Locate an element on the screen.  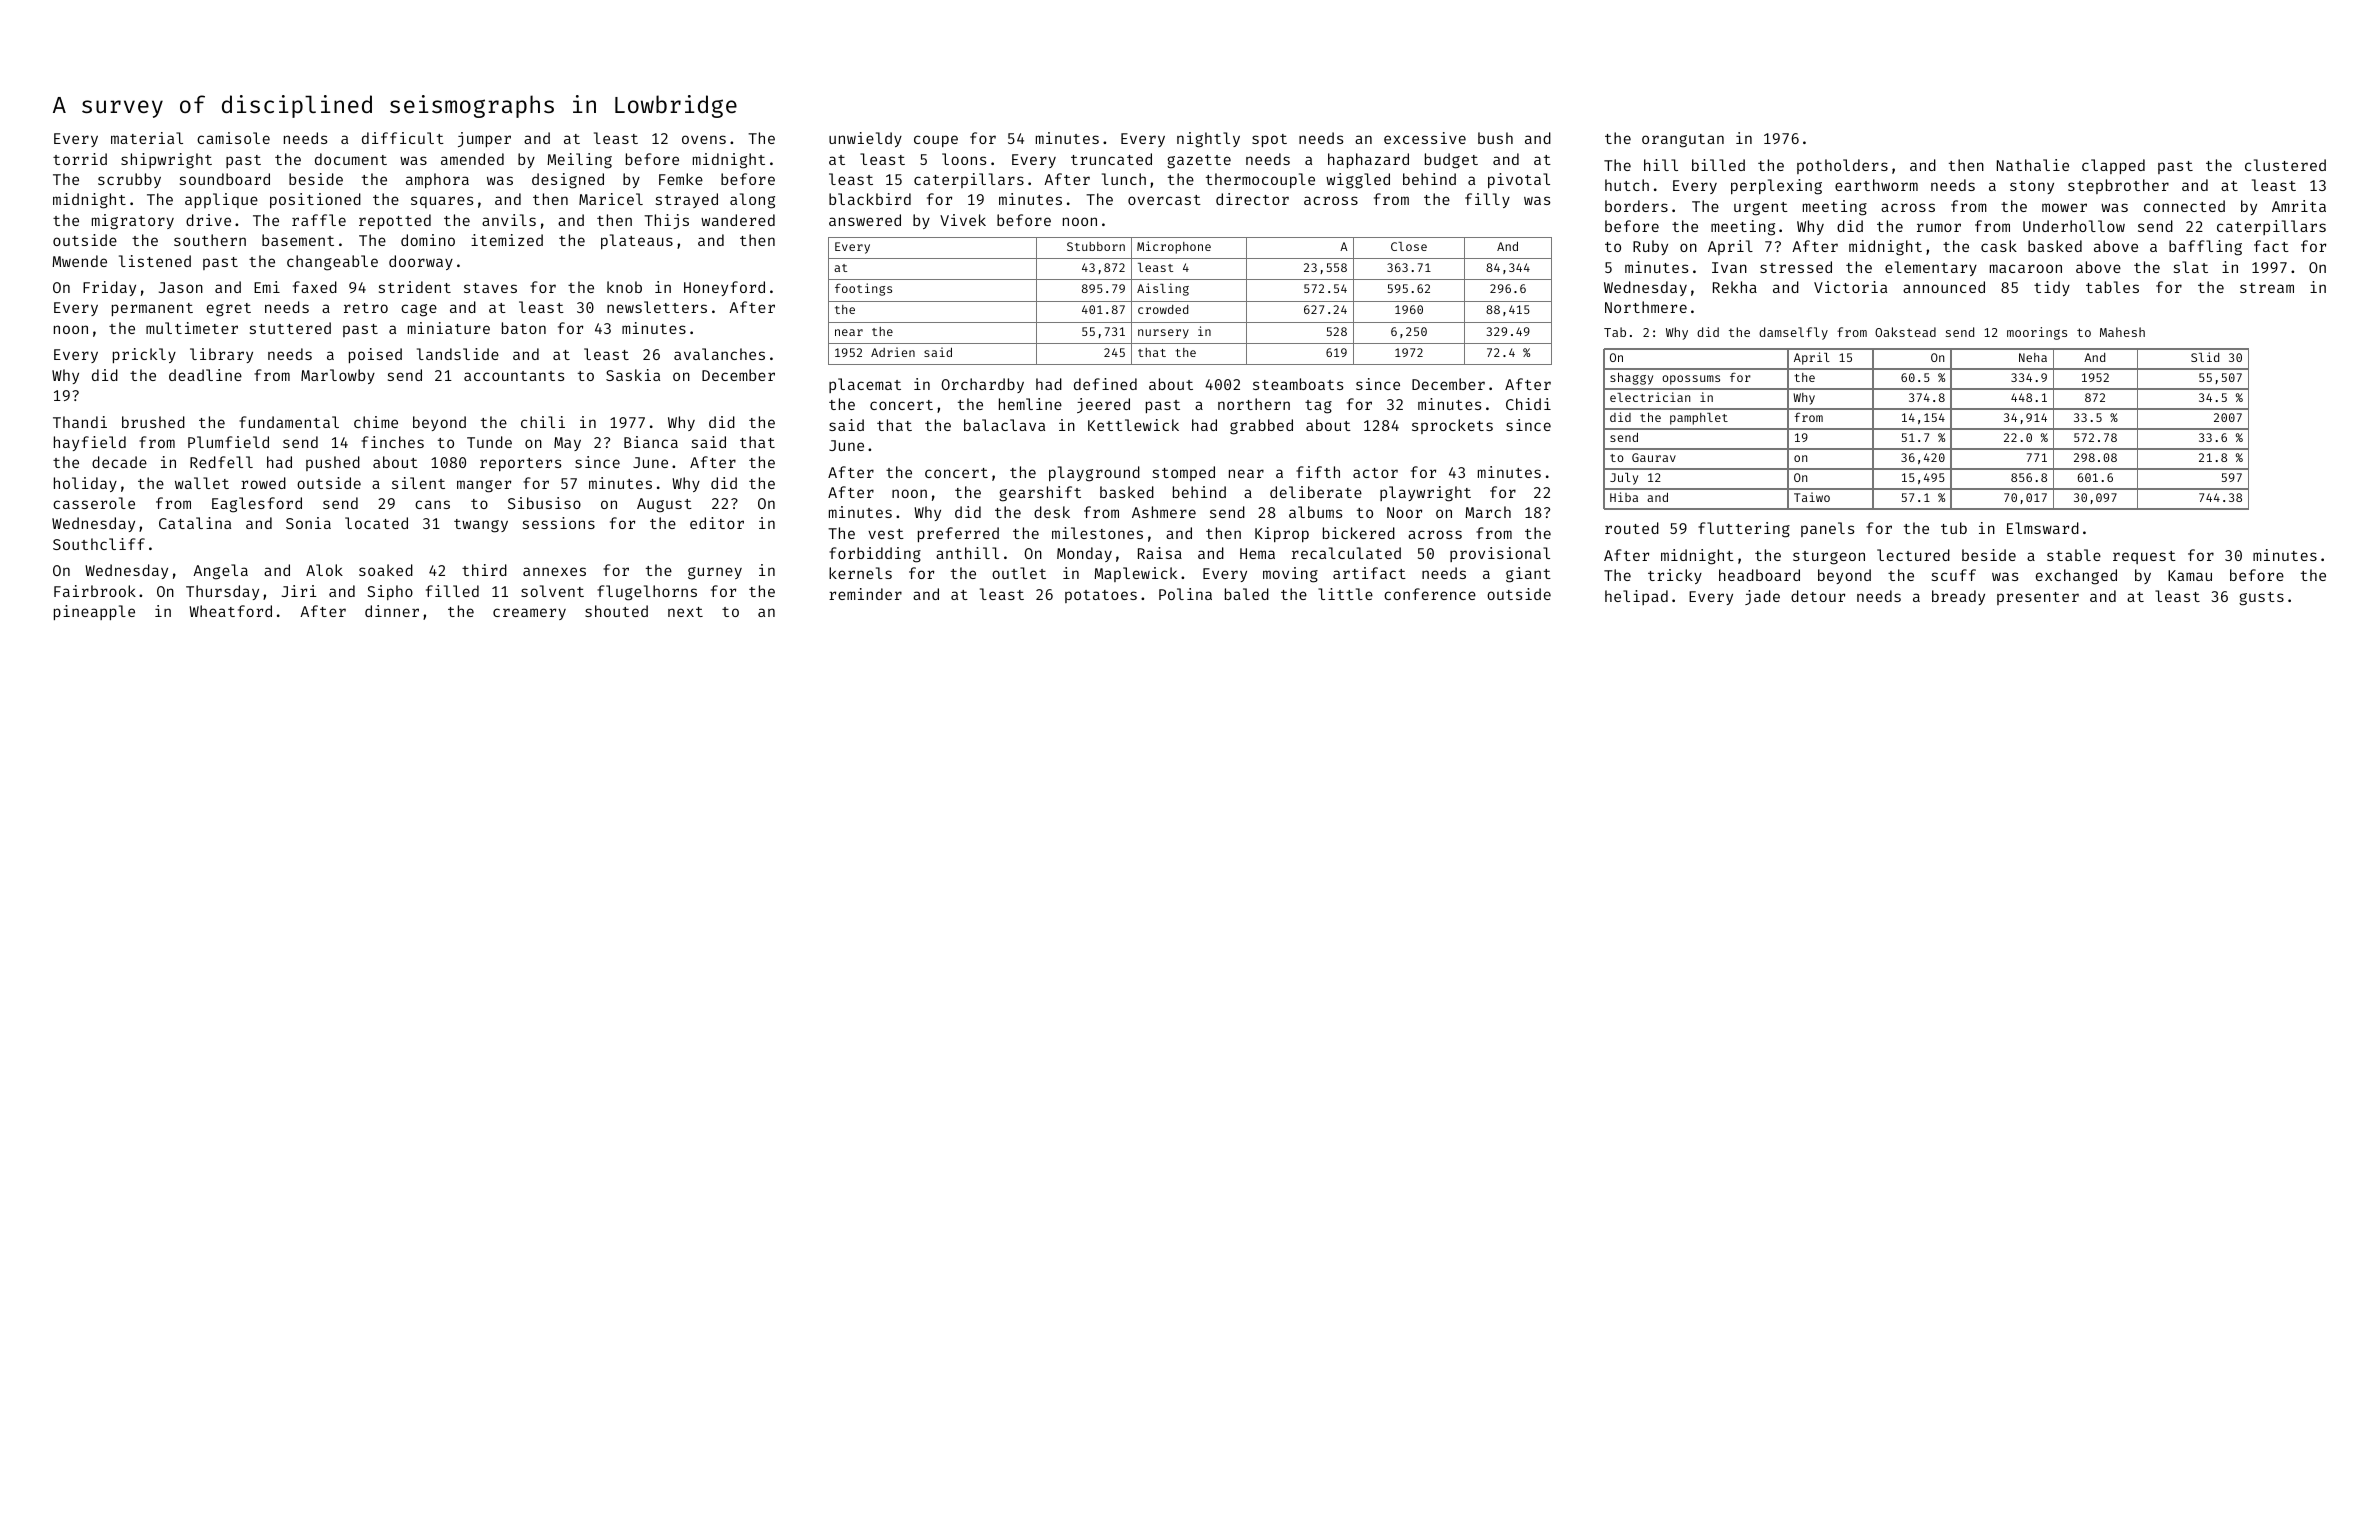
Amrita is located at coordinates (2299, 206).
